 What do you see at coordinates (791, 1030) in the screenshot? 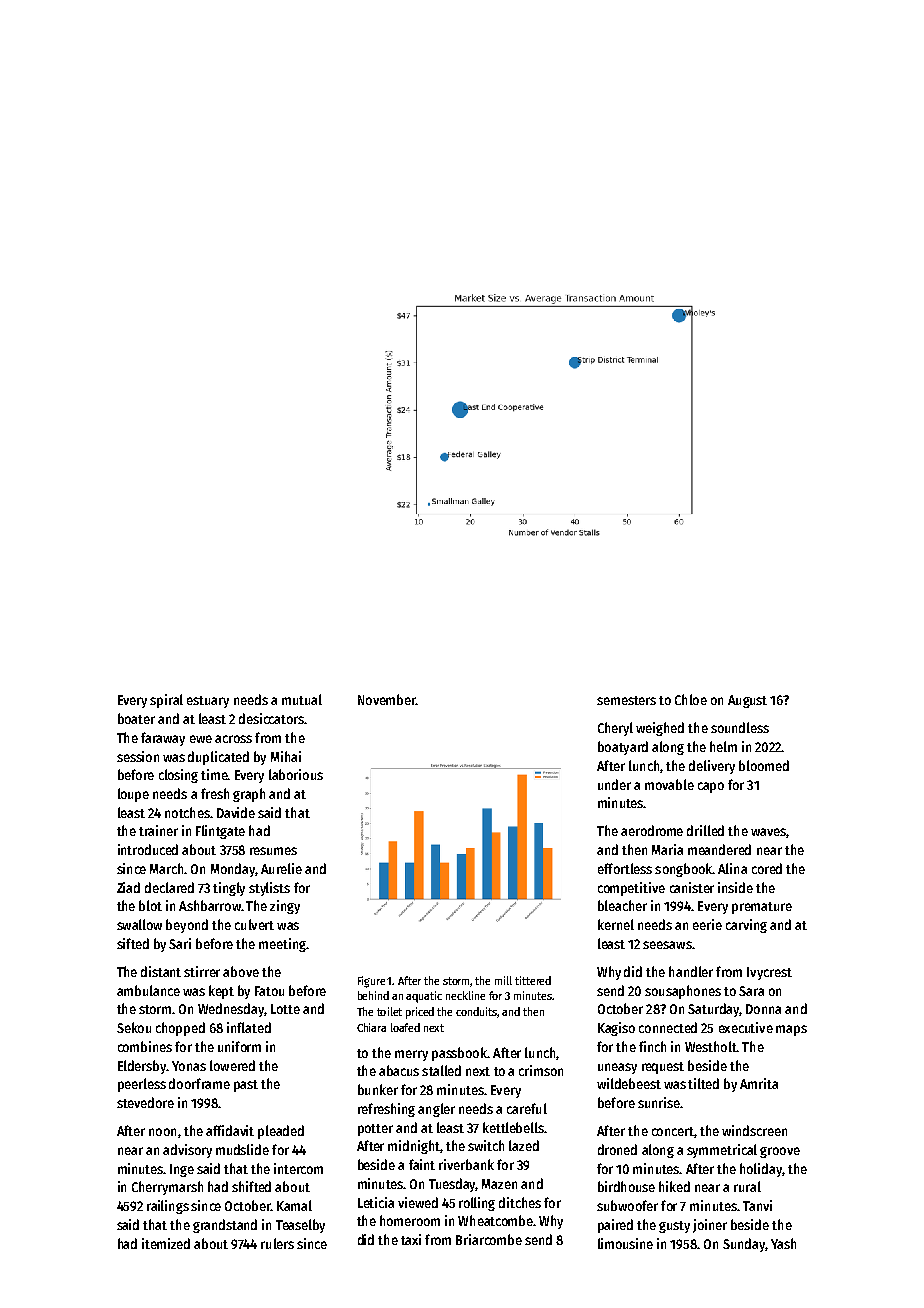
I see `maps` at bounding box center [791, 1030].
